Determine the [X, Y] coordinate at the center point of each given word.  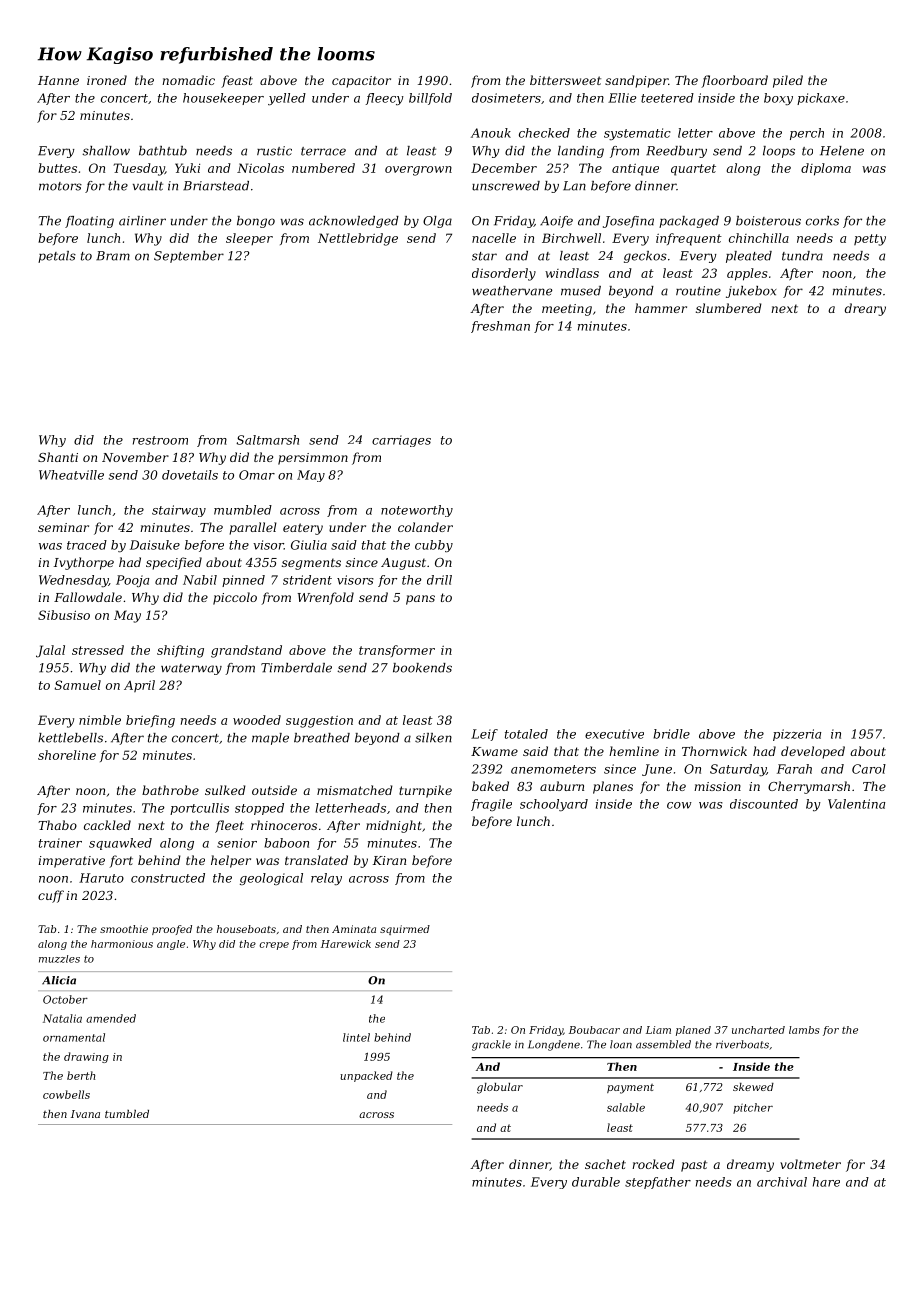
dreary [865, 309]
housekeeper [223, 99]
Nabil [200, 580]
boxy [778, 99]
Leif [484, 735]
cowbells [66, 1094]
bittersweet [565, 80]
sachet [605, 1164]
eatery [303, 529]
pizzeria [797, 735]
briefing [150, 721]
